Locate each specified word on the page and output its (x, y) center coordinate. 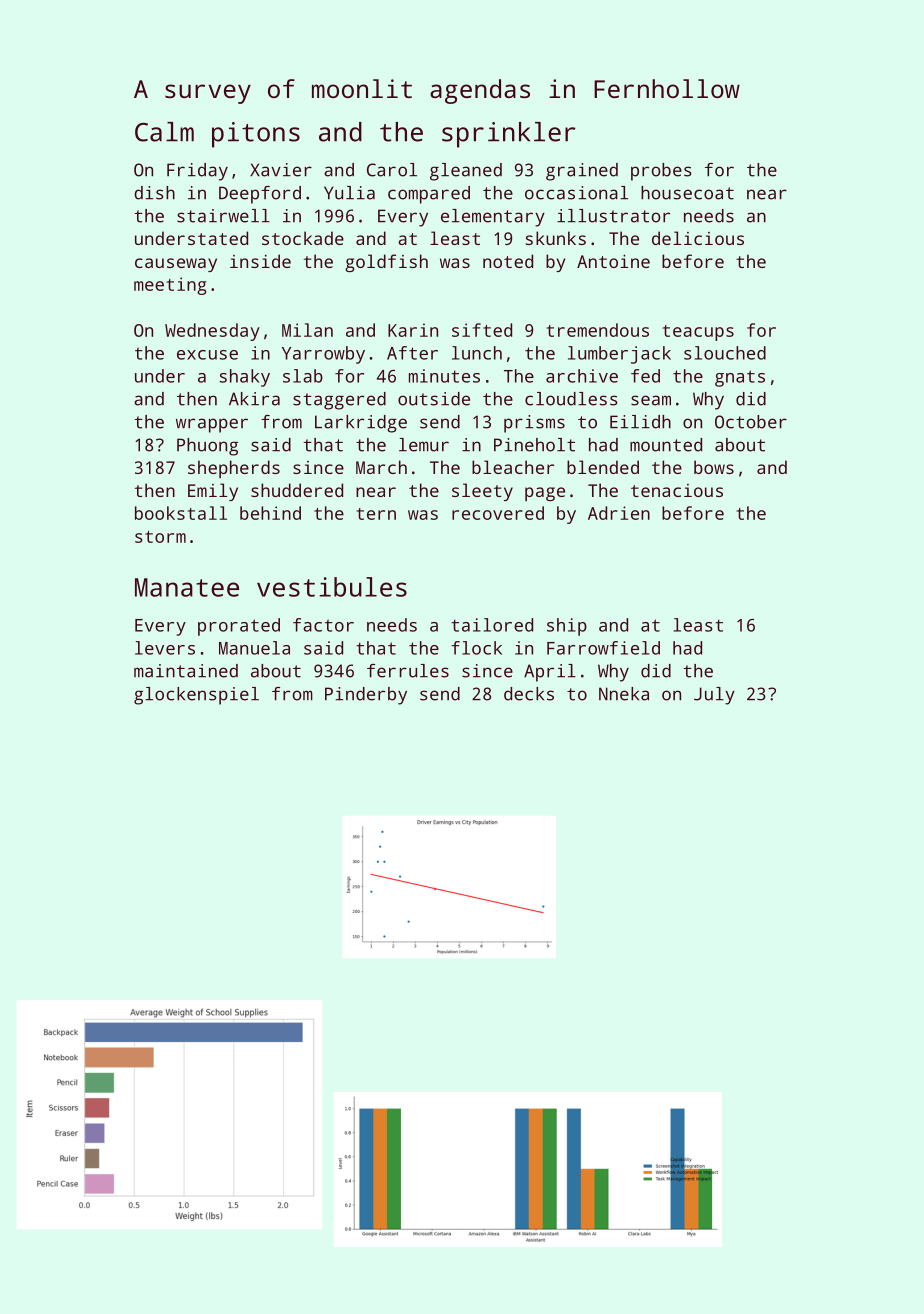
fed (645, 376)
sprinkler (509, 135)
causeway (176, 265)
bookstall (181, 513)
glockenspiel (196, 696)
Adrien (619, 513)
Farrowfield (603, 648)
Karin (413, 330)
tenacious (677, 490)
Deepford (260, 195)
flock (476, 648)
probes (661, 172)
